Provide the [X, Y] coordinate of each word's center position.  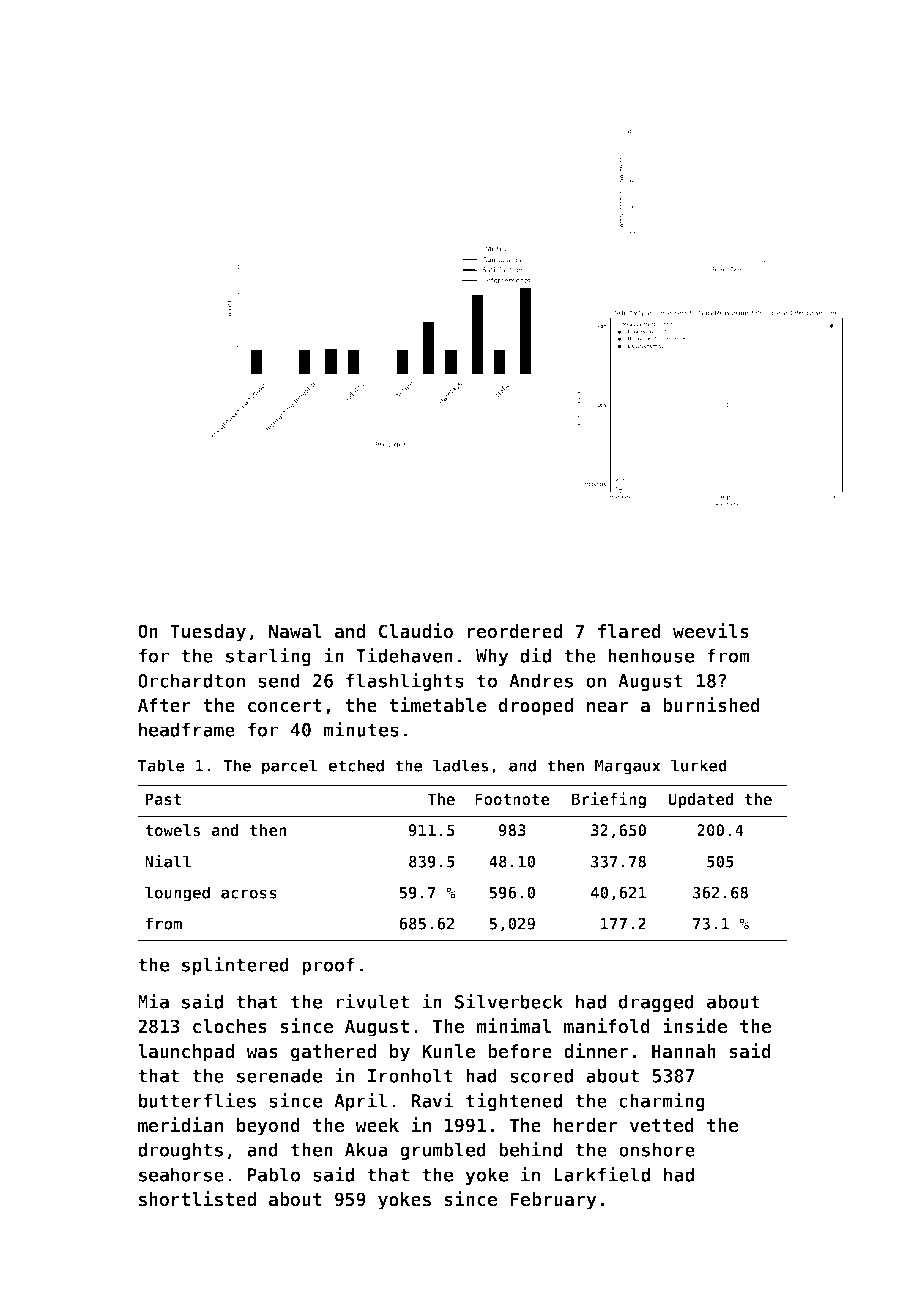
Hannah [684, 1051]
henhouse [651, 655]
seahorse [181, 1174]
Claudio [416, 631]
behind [530, 1149]
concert [285, 706]
